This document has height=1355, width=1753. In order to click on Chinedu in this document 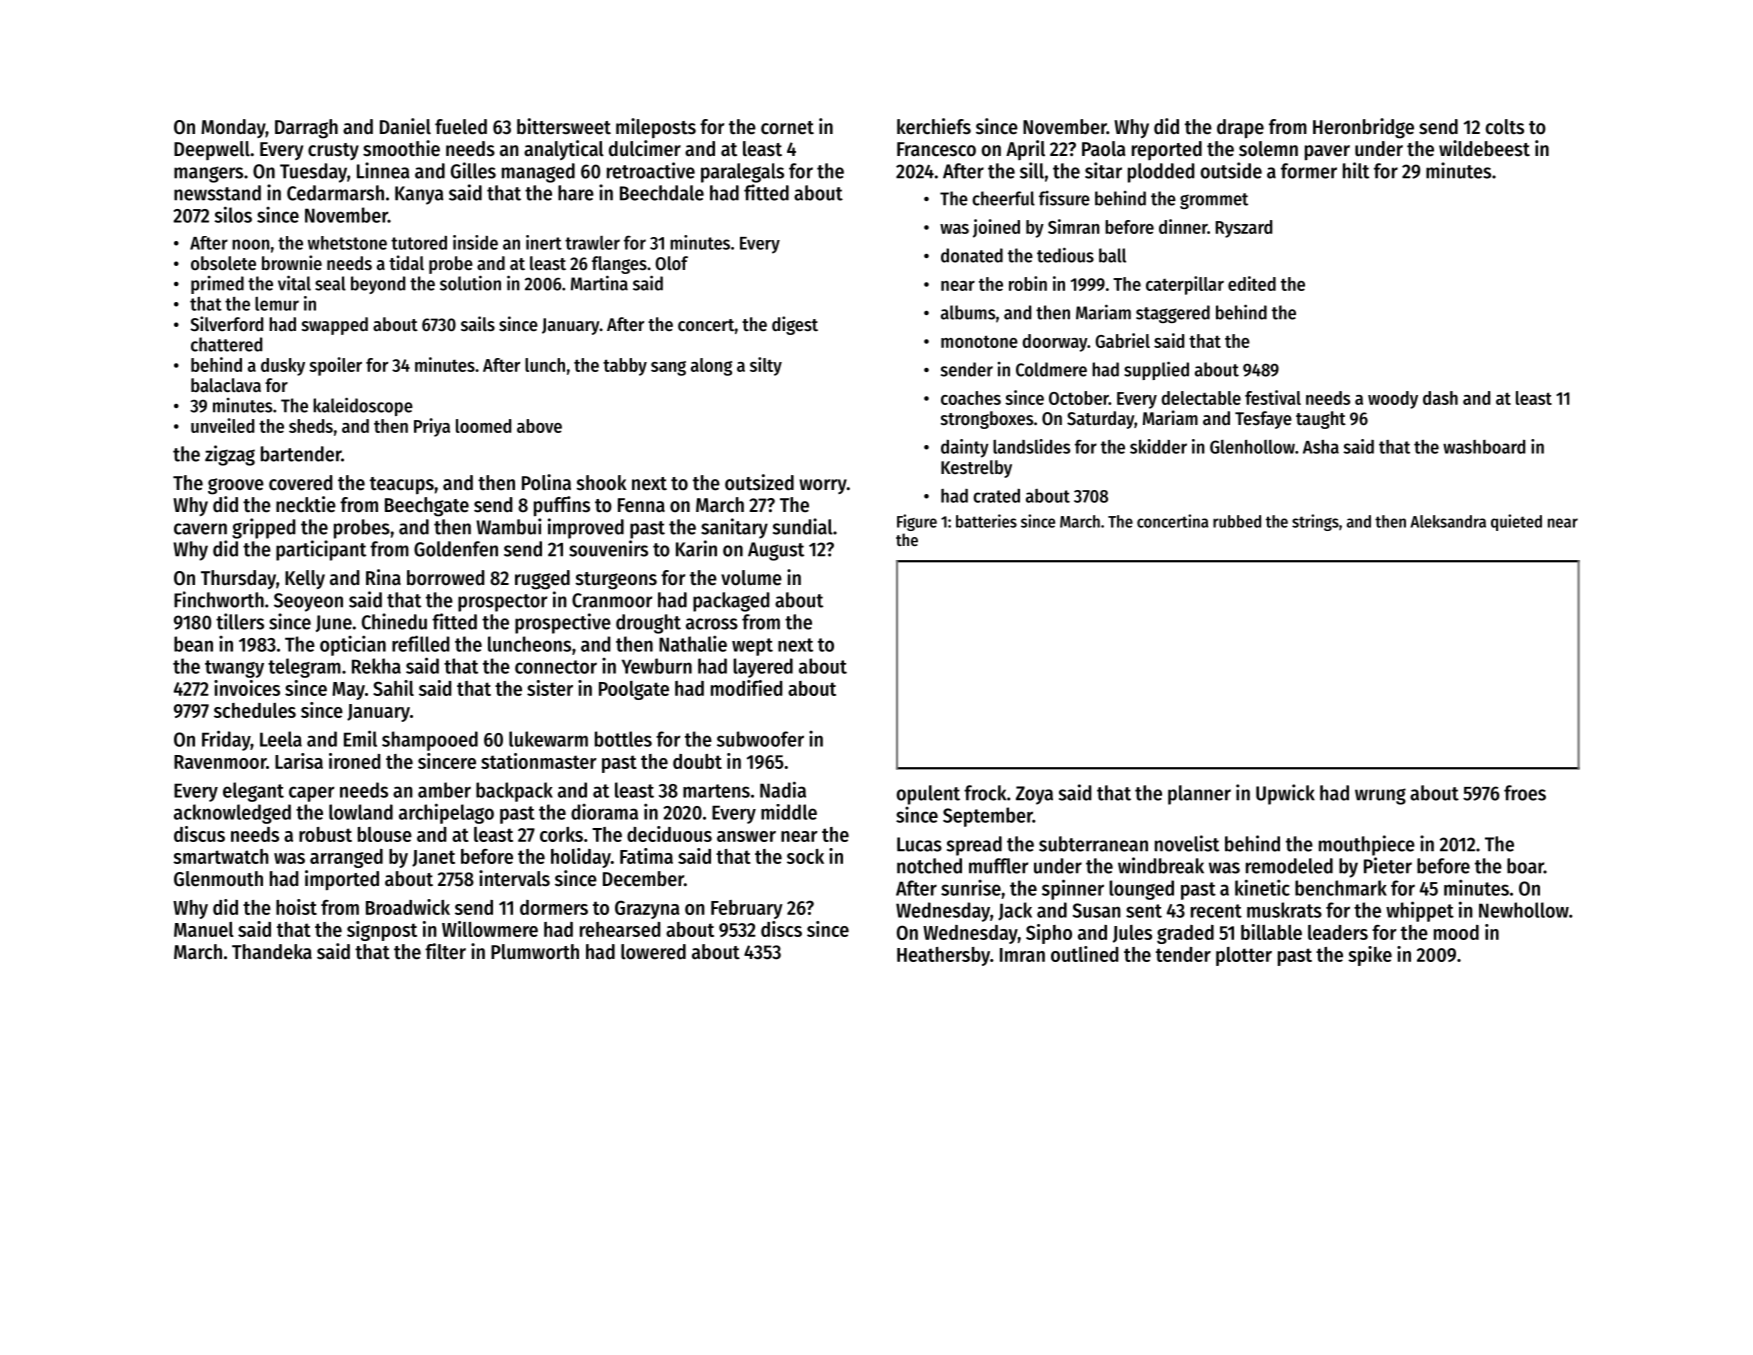, I will do `click(394, 621)`.
